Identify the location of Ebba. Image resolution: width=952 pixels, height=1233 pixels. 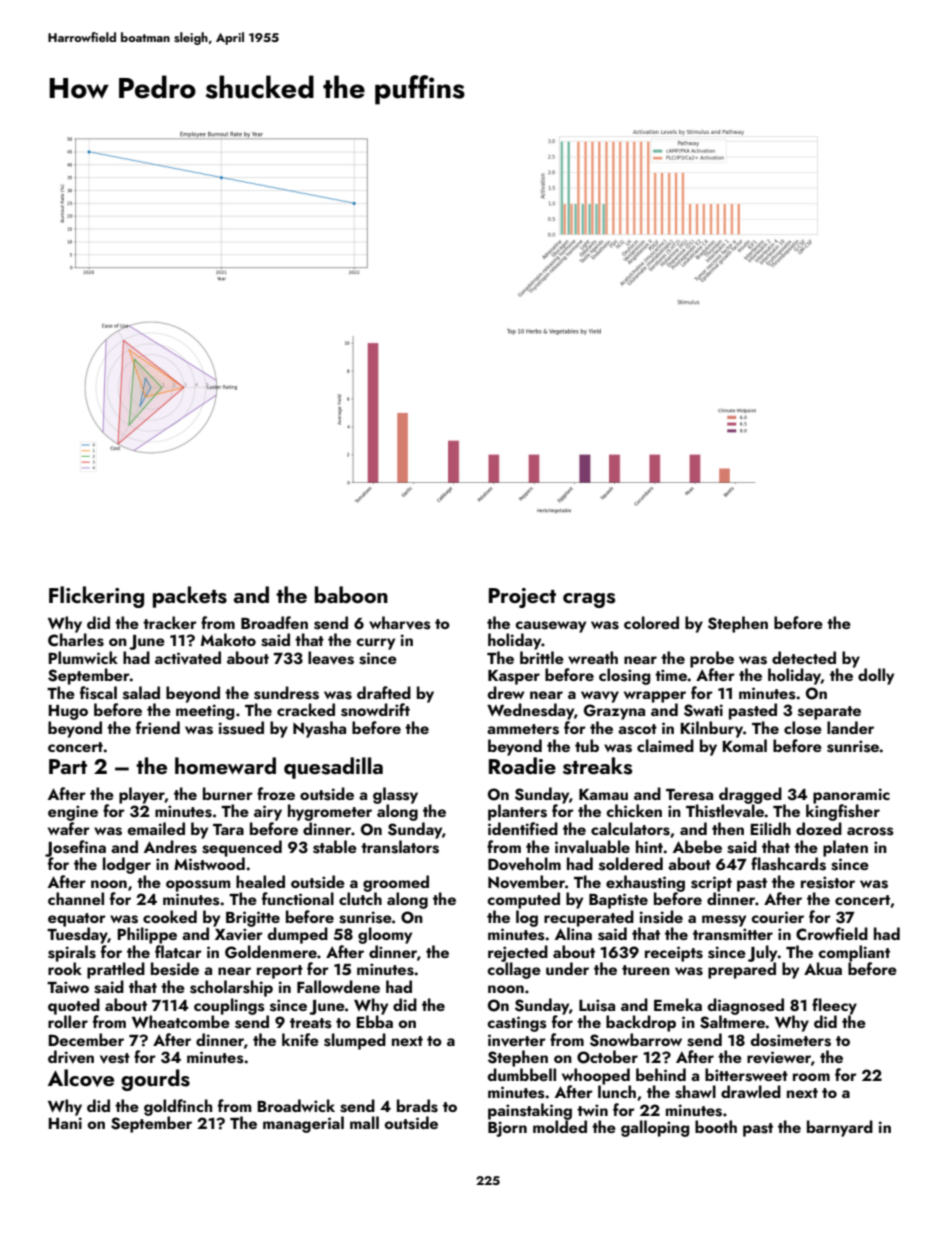
(374, 1021).
